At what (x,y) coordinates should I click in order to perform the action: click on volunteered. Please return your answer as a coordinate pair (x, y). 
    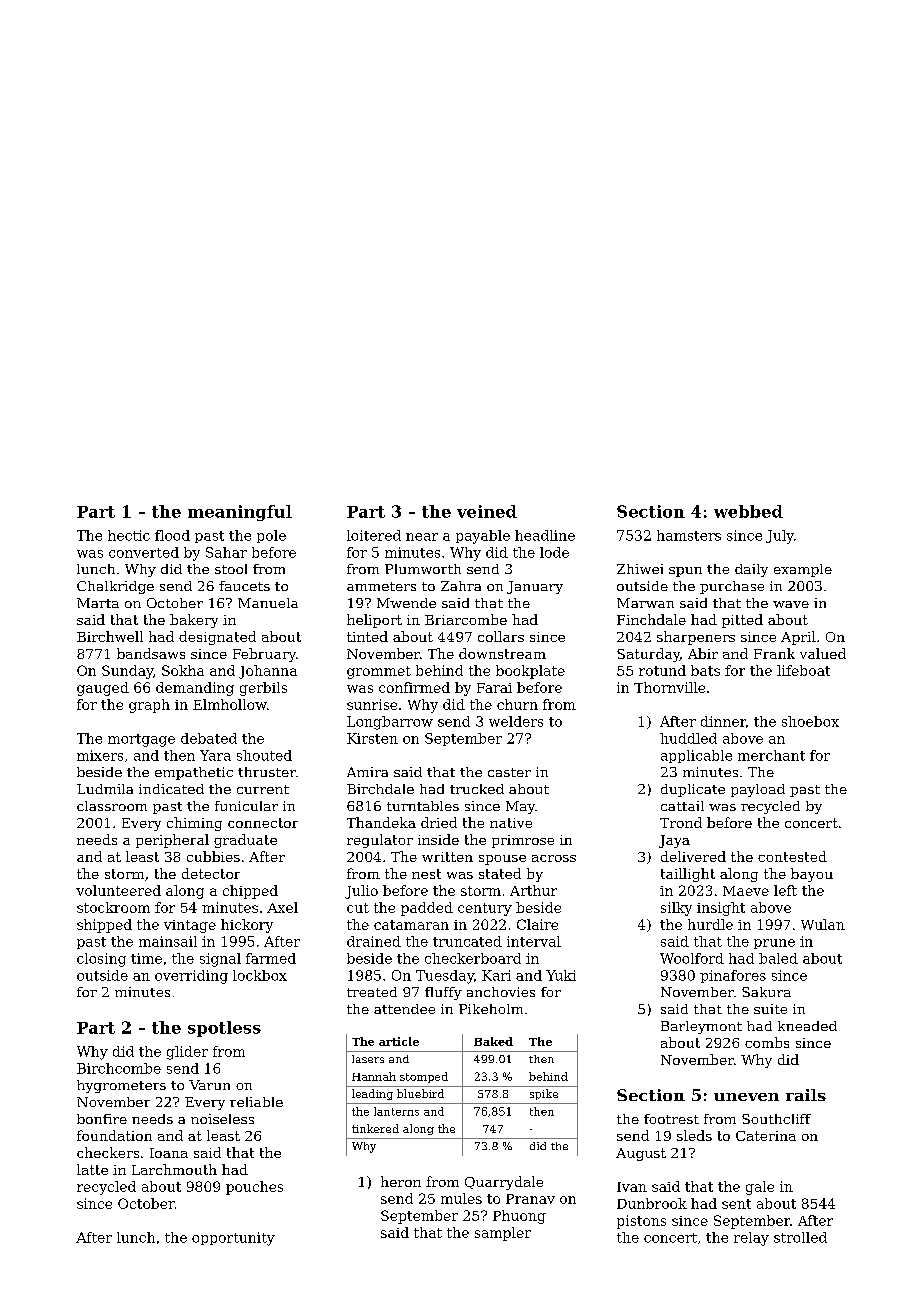
    Looking at the image, I should click on (118, 890).
